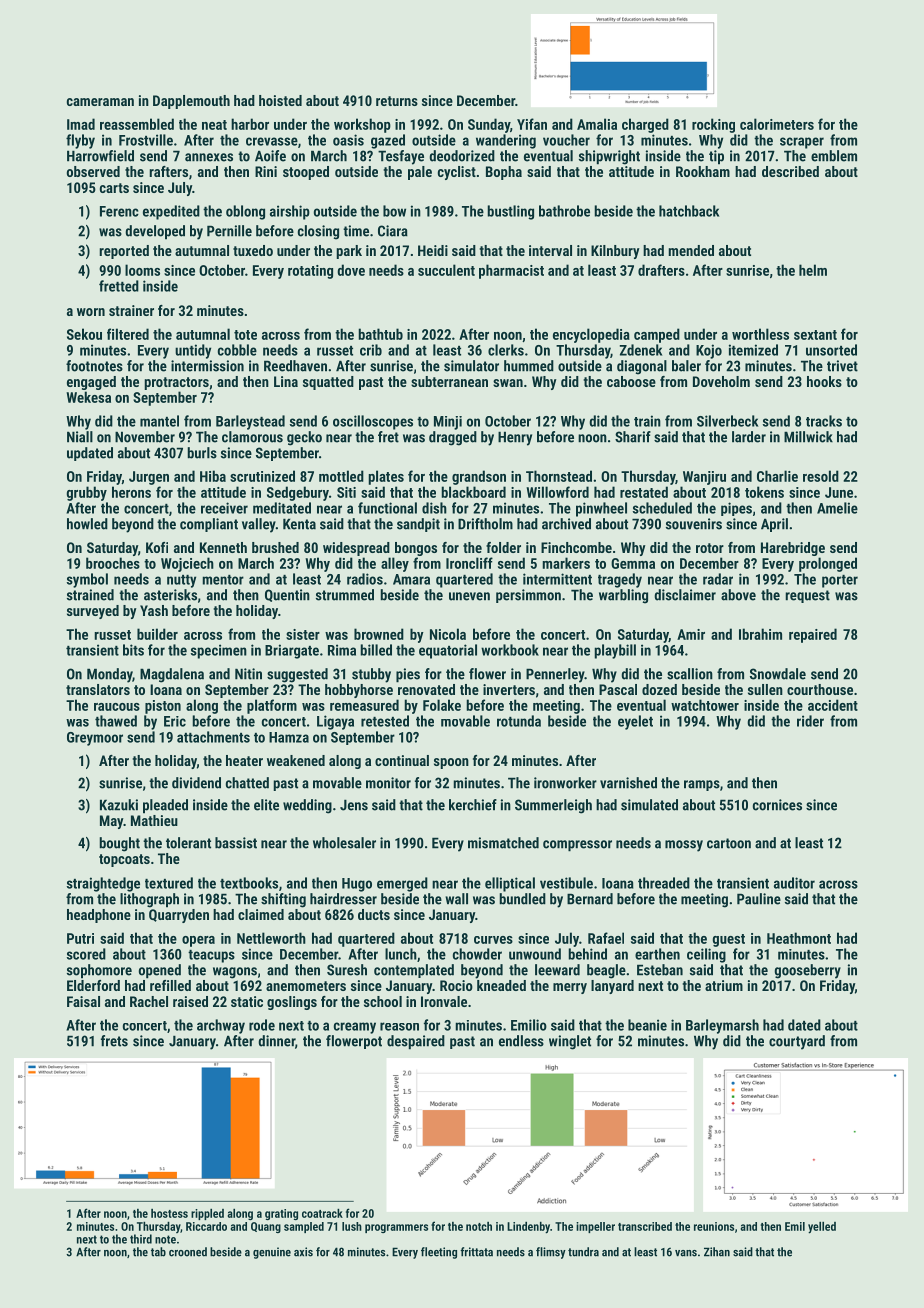 Image resolution: width=924 pixels, height=1308 pixels. Describe the element at coordinates (777, 124) in the page. I see `calorimeters` at that location.
